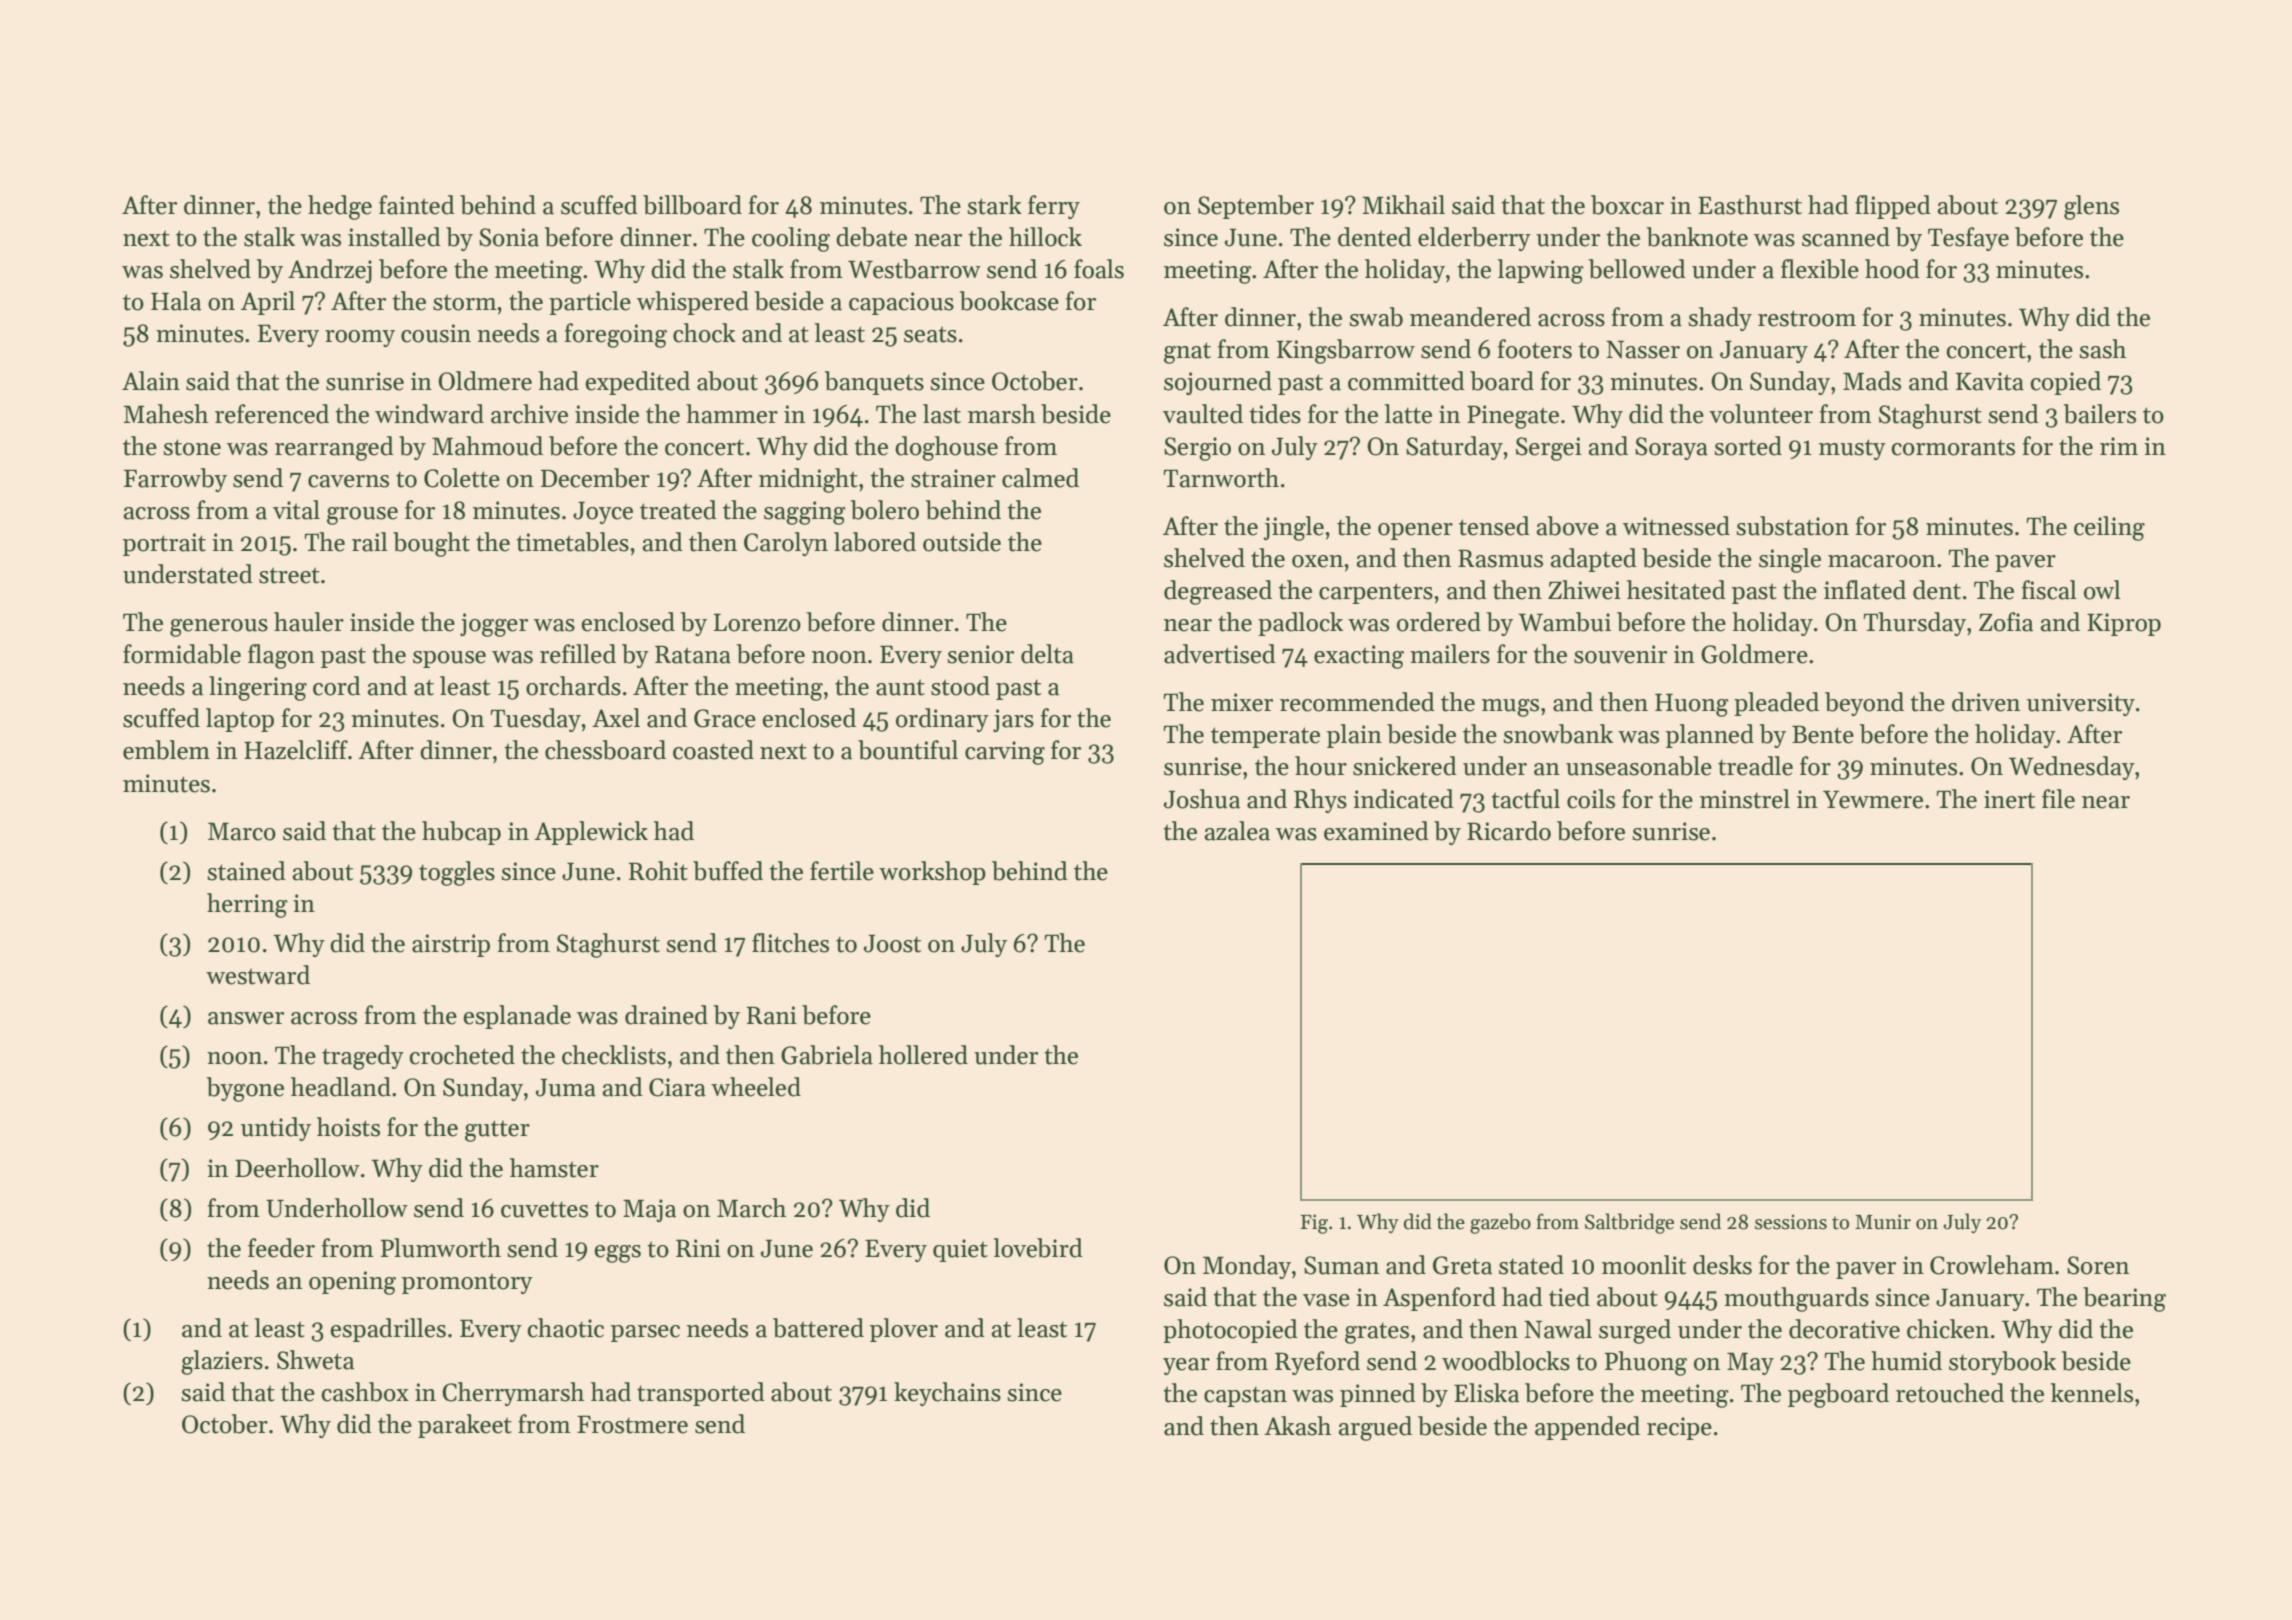 The width and height of the screenshot is (2292, 1620). What do you see at coordinates (1403, 205) in the screenshot?
I see `Mikhail` at bounding box center [1403, 205].
